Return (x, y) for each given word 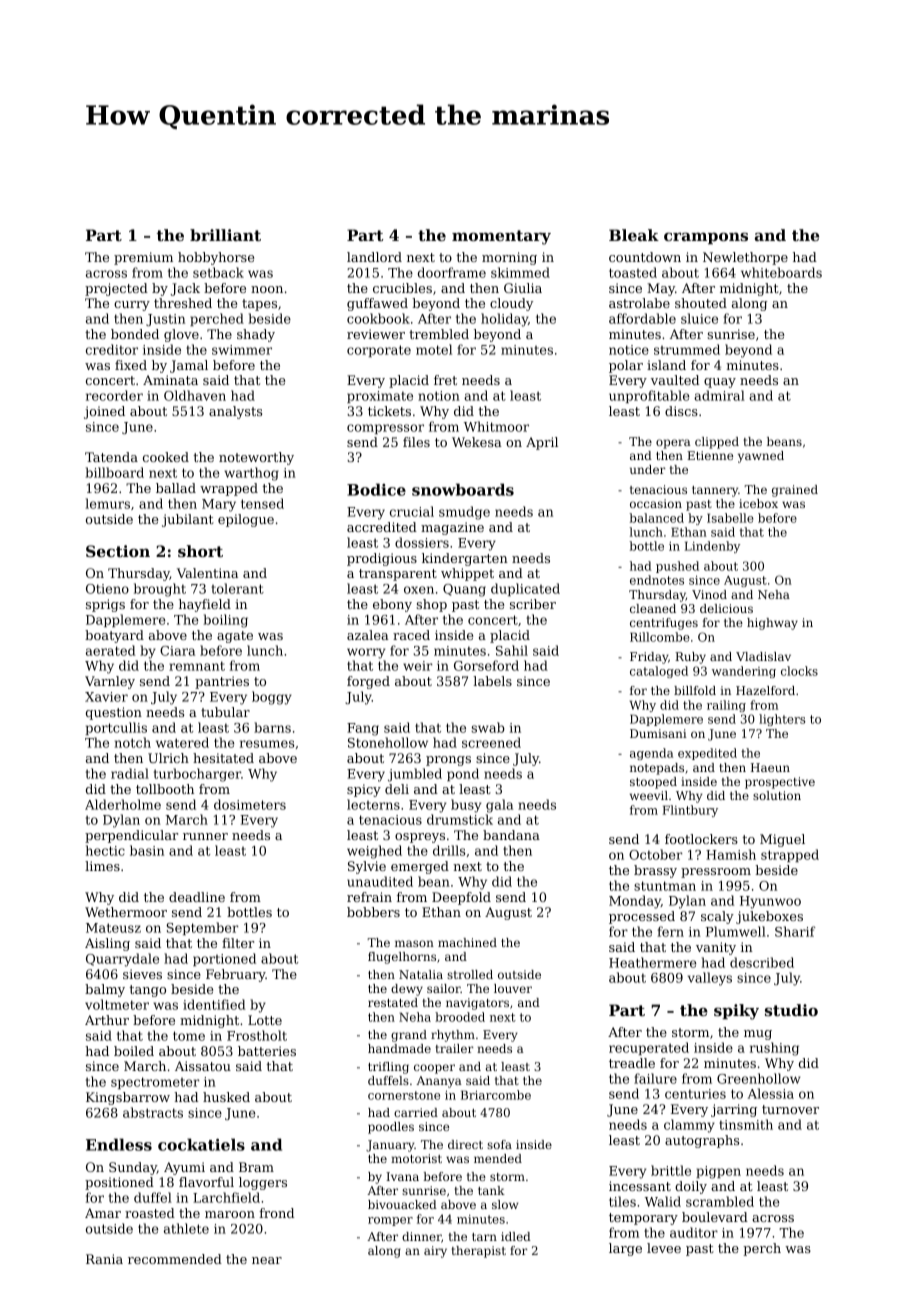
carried (416, 1112)
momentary (501, 237)
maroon (230, 1214)
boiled (134, 1051)
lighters (782, 720)
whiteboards (781, 272)
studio (791, 1010)
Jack (185, 289)
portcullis (116, 728)
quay (720, 383)
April (542, 443)
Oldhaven (195, 395)
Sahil (512, 650)
